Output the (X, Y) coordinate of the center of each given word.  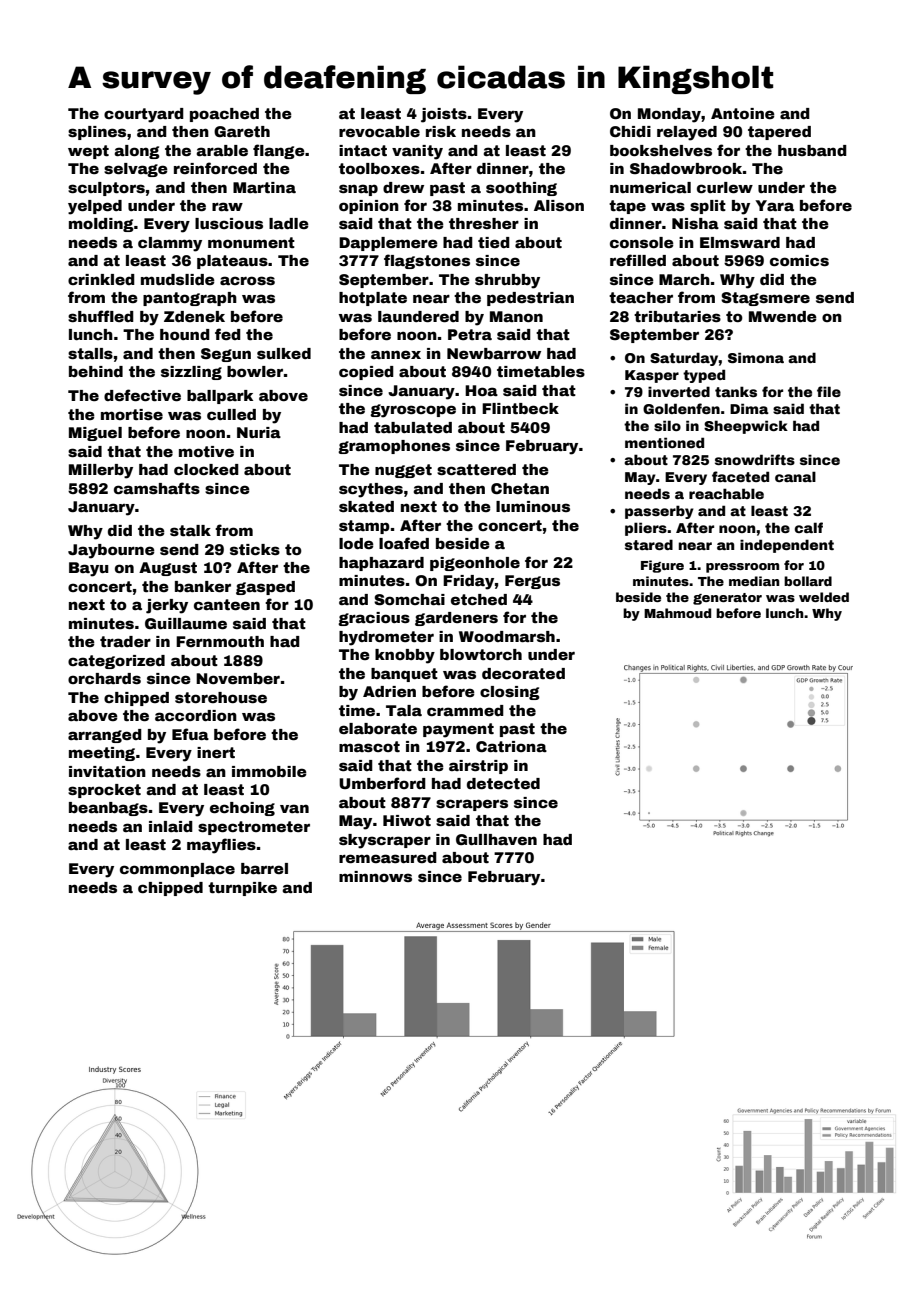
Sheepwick (746, 427)
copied (366, 373)
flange (279, 151)
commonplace (177, 870)
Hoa (481, 390)
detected (503, 783)
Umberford (382, 783)
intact (363, 150)
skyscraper (385, 841)
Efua (190, 734)
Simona (756, 357)
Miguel (95, 434)
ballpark (220, 397)
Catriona (511, 746)
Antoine (743, 113)
